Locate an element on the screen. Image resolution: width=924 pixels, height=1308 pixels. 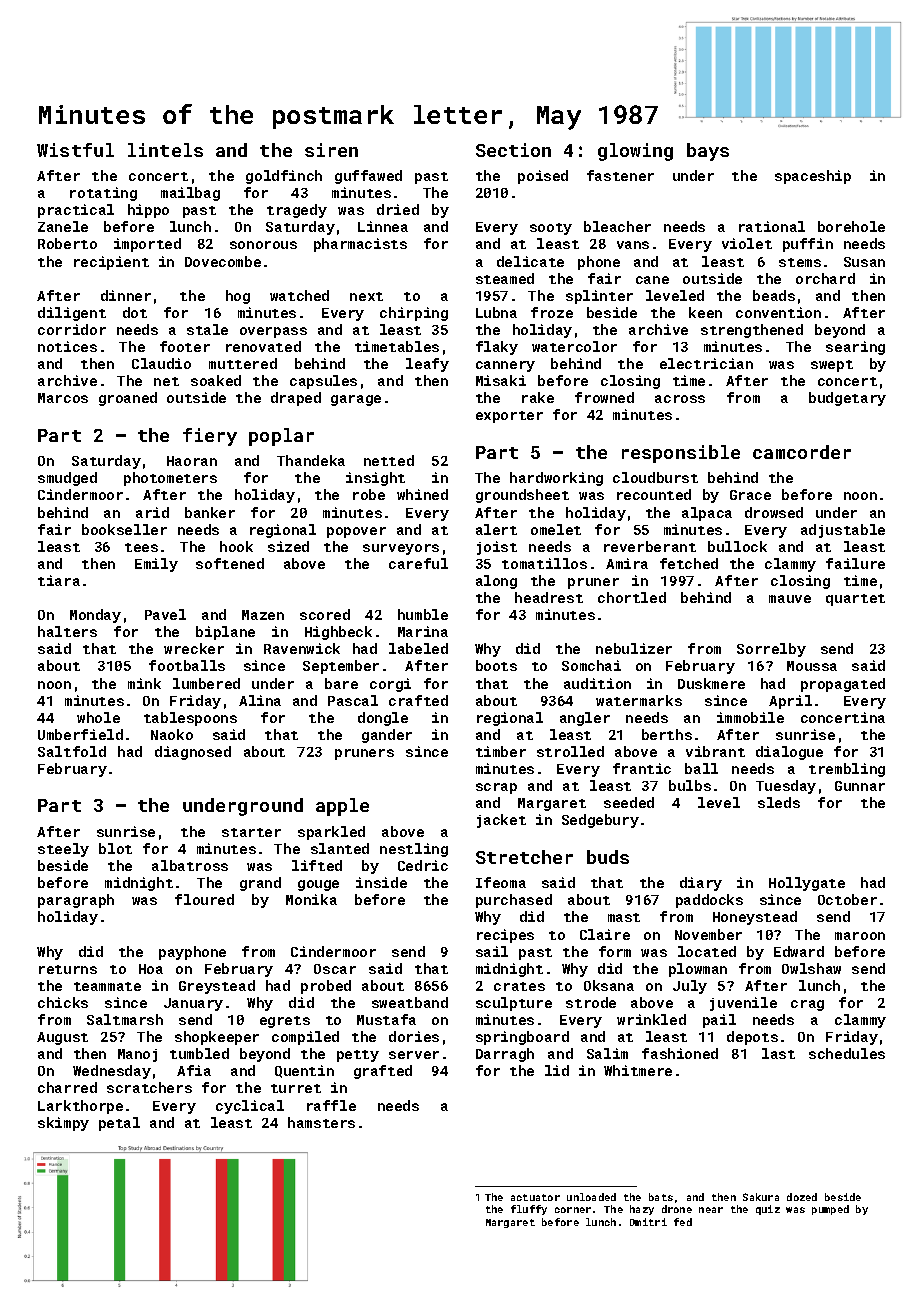
nestling is located at coordinates (414, 850).
